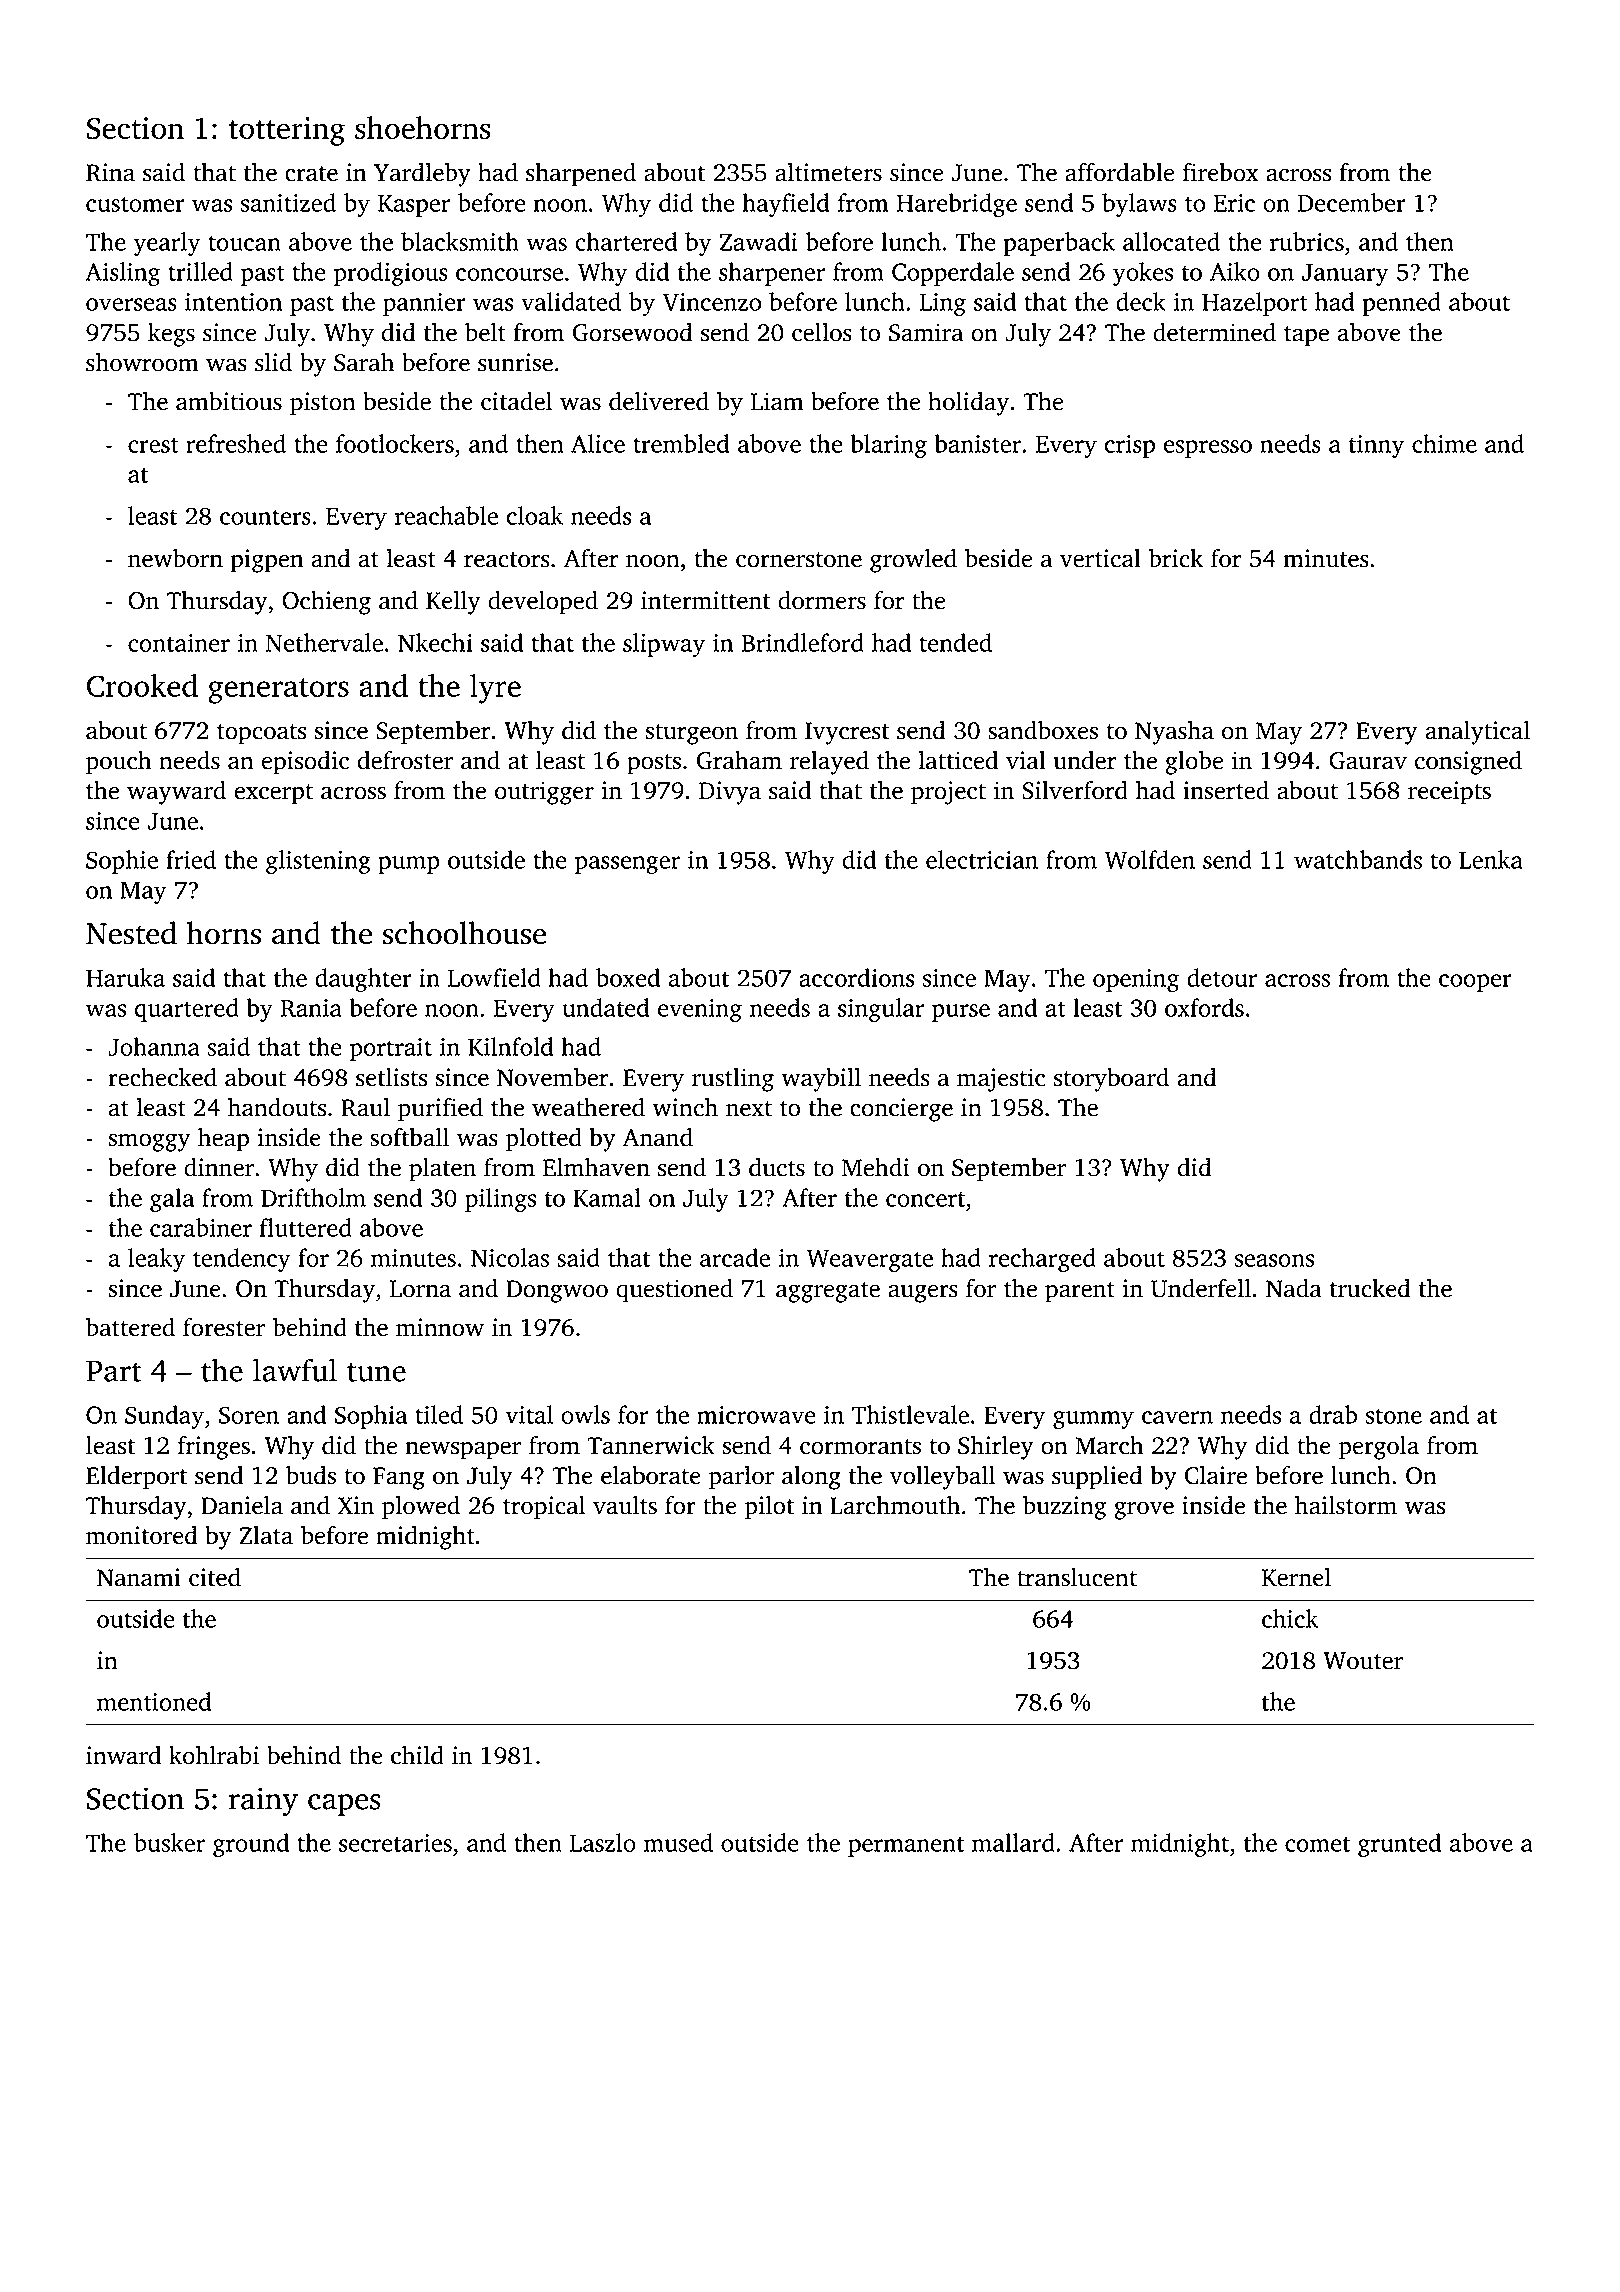  I want to click on analytical, so click(1477, 733).
